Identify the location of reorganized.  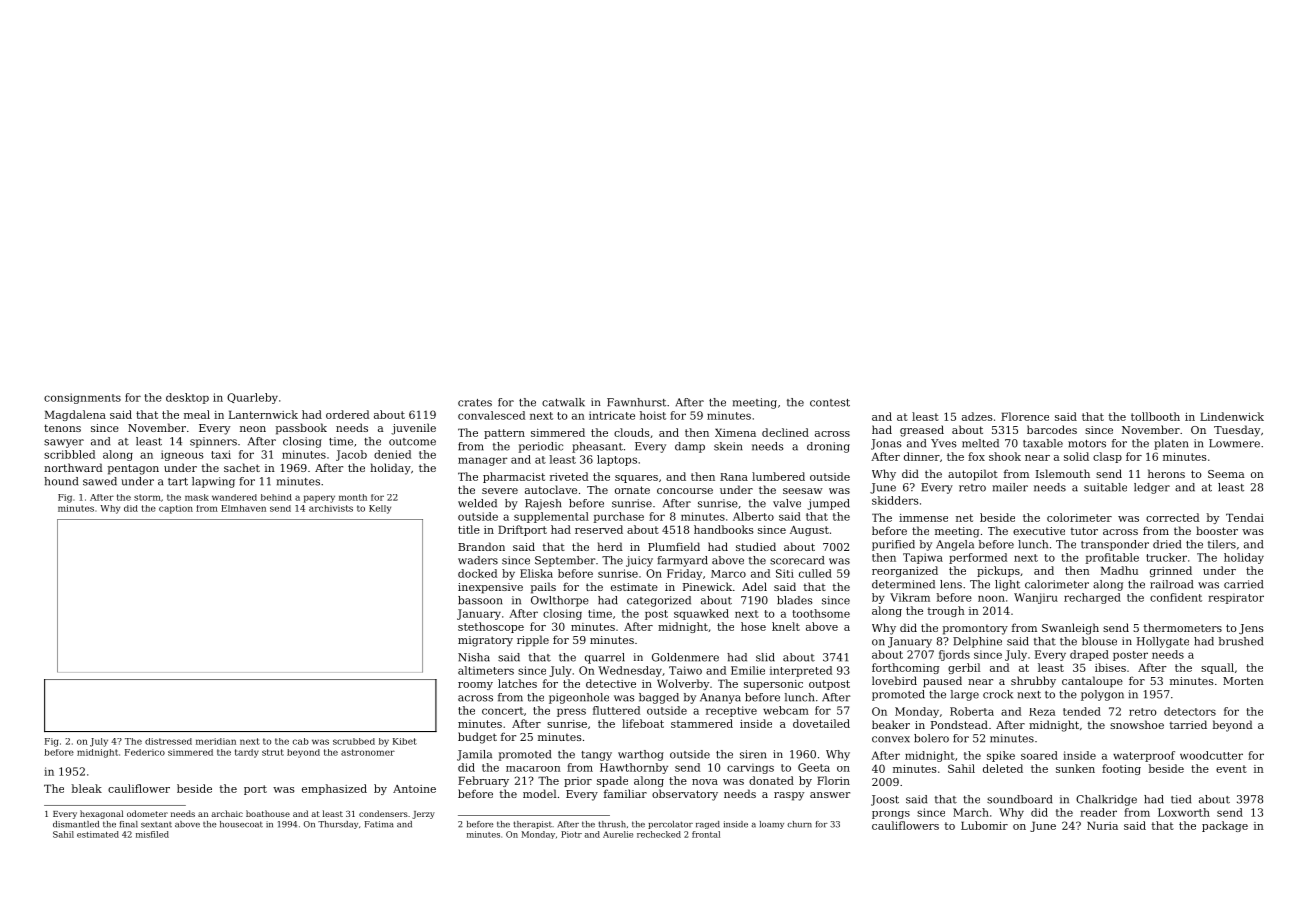
(905, 571).
